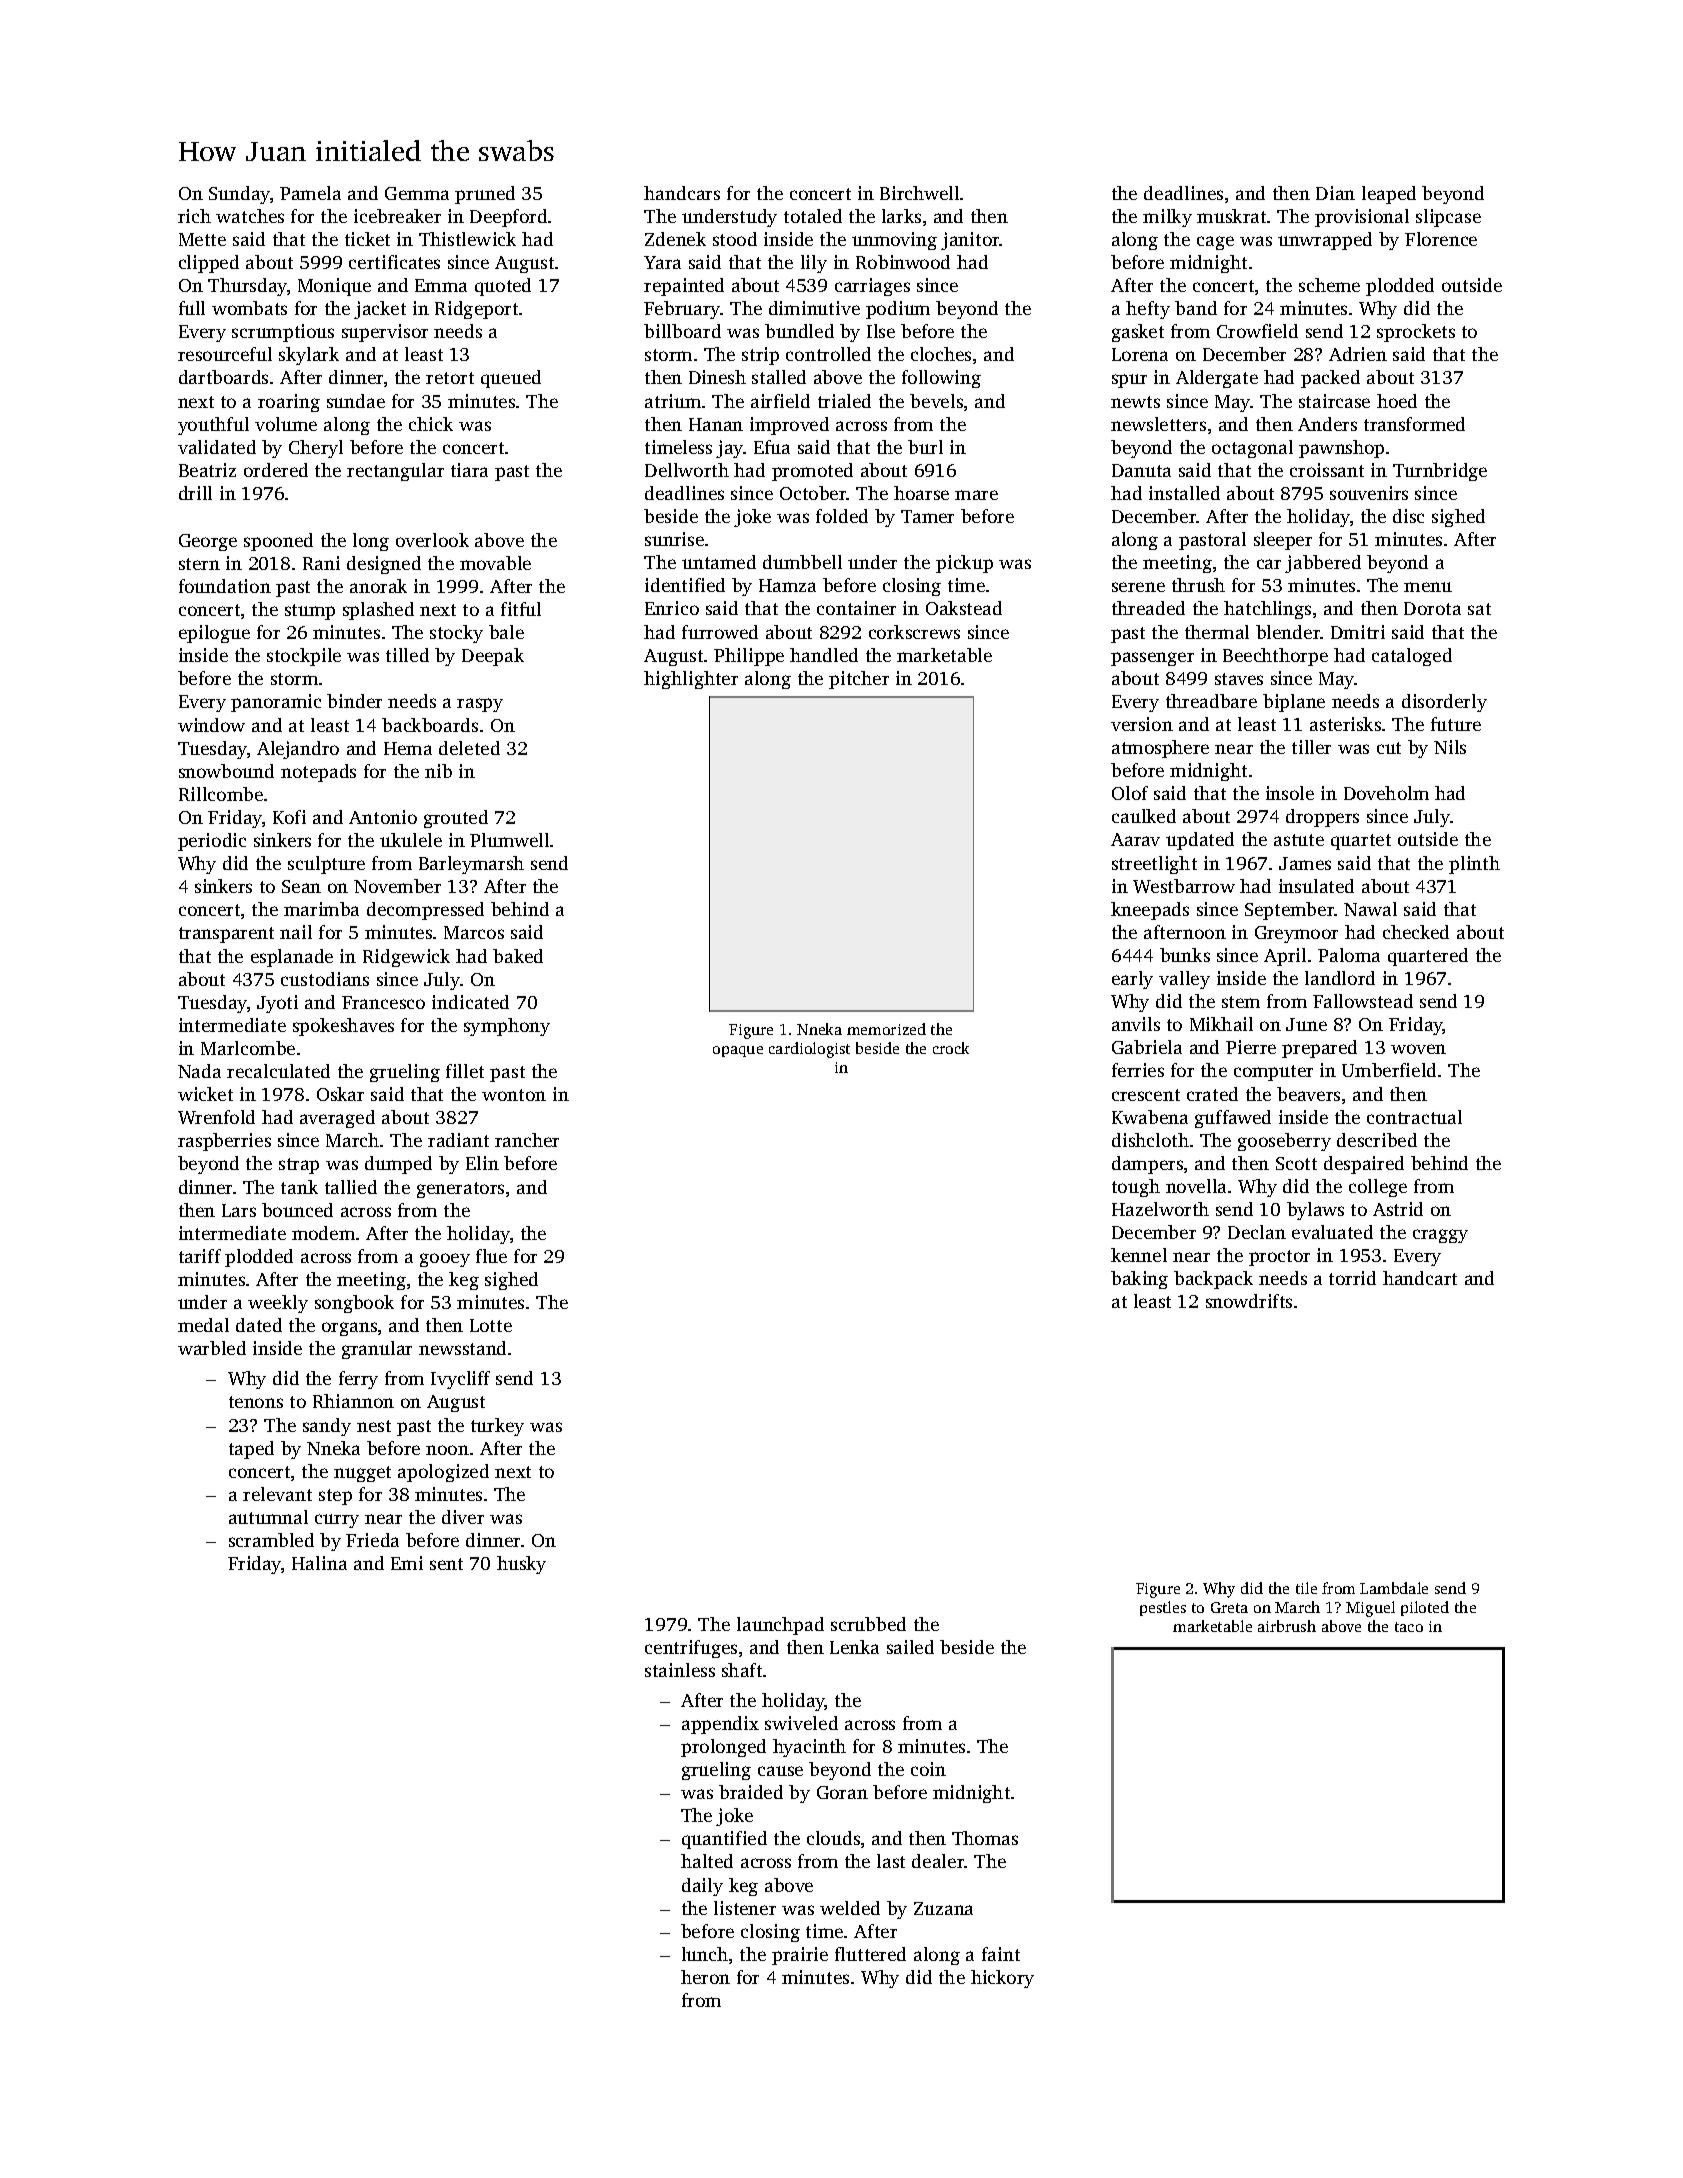 This screenshot has height=2178, width=1683. Describe the element at coordinates (919, 193) in the screenshot. I see `Birchwell` at that location.
